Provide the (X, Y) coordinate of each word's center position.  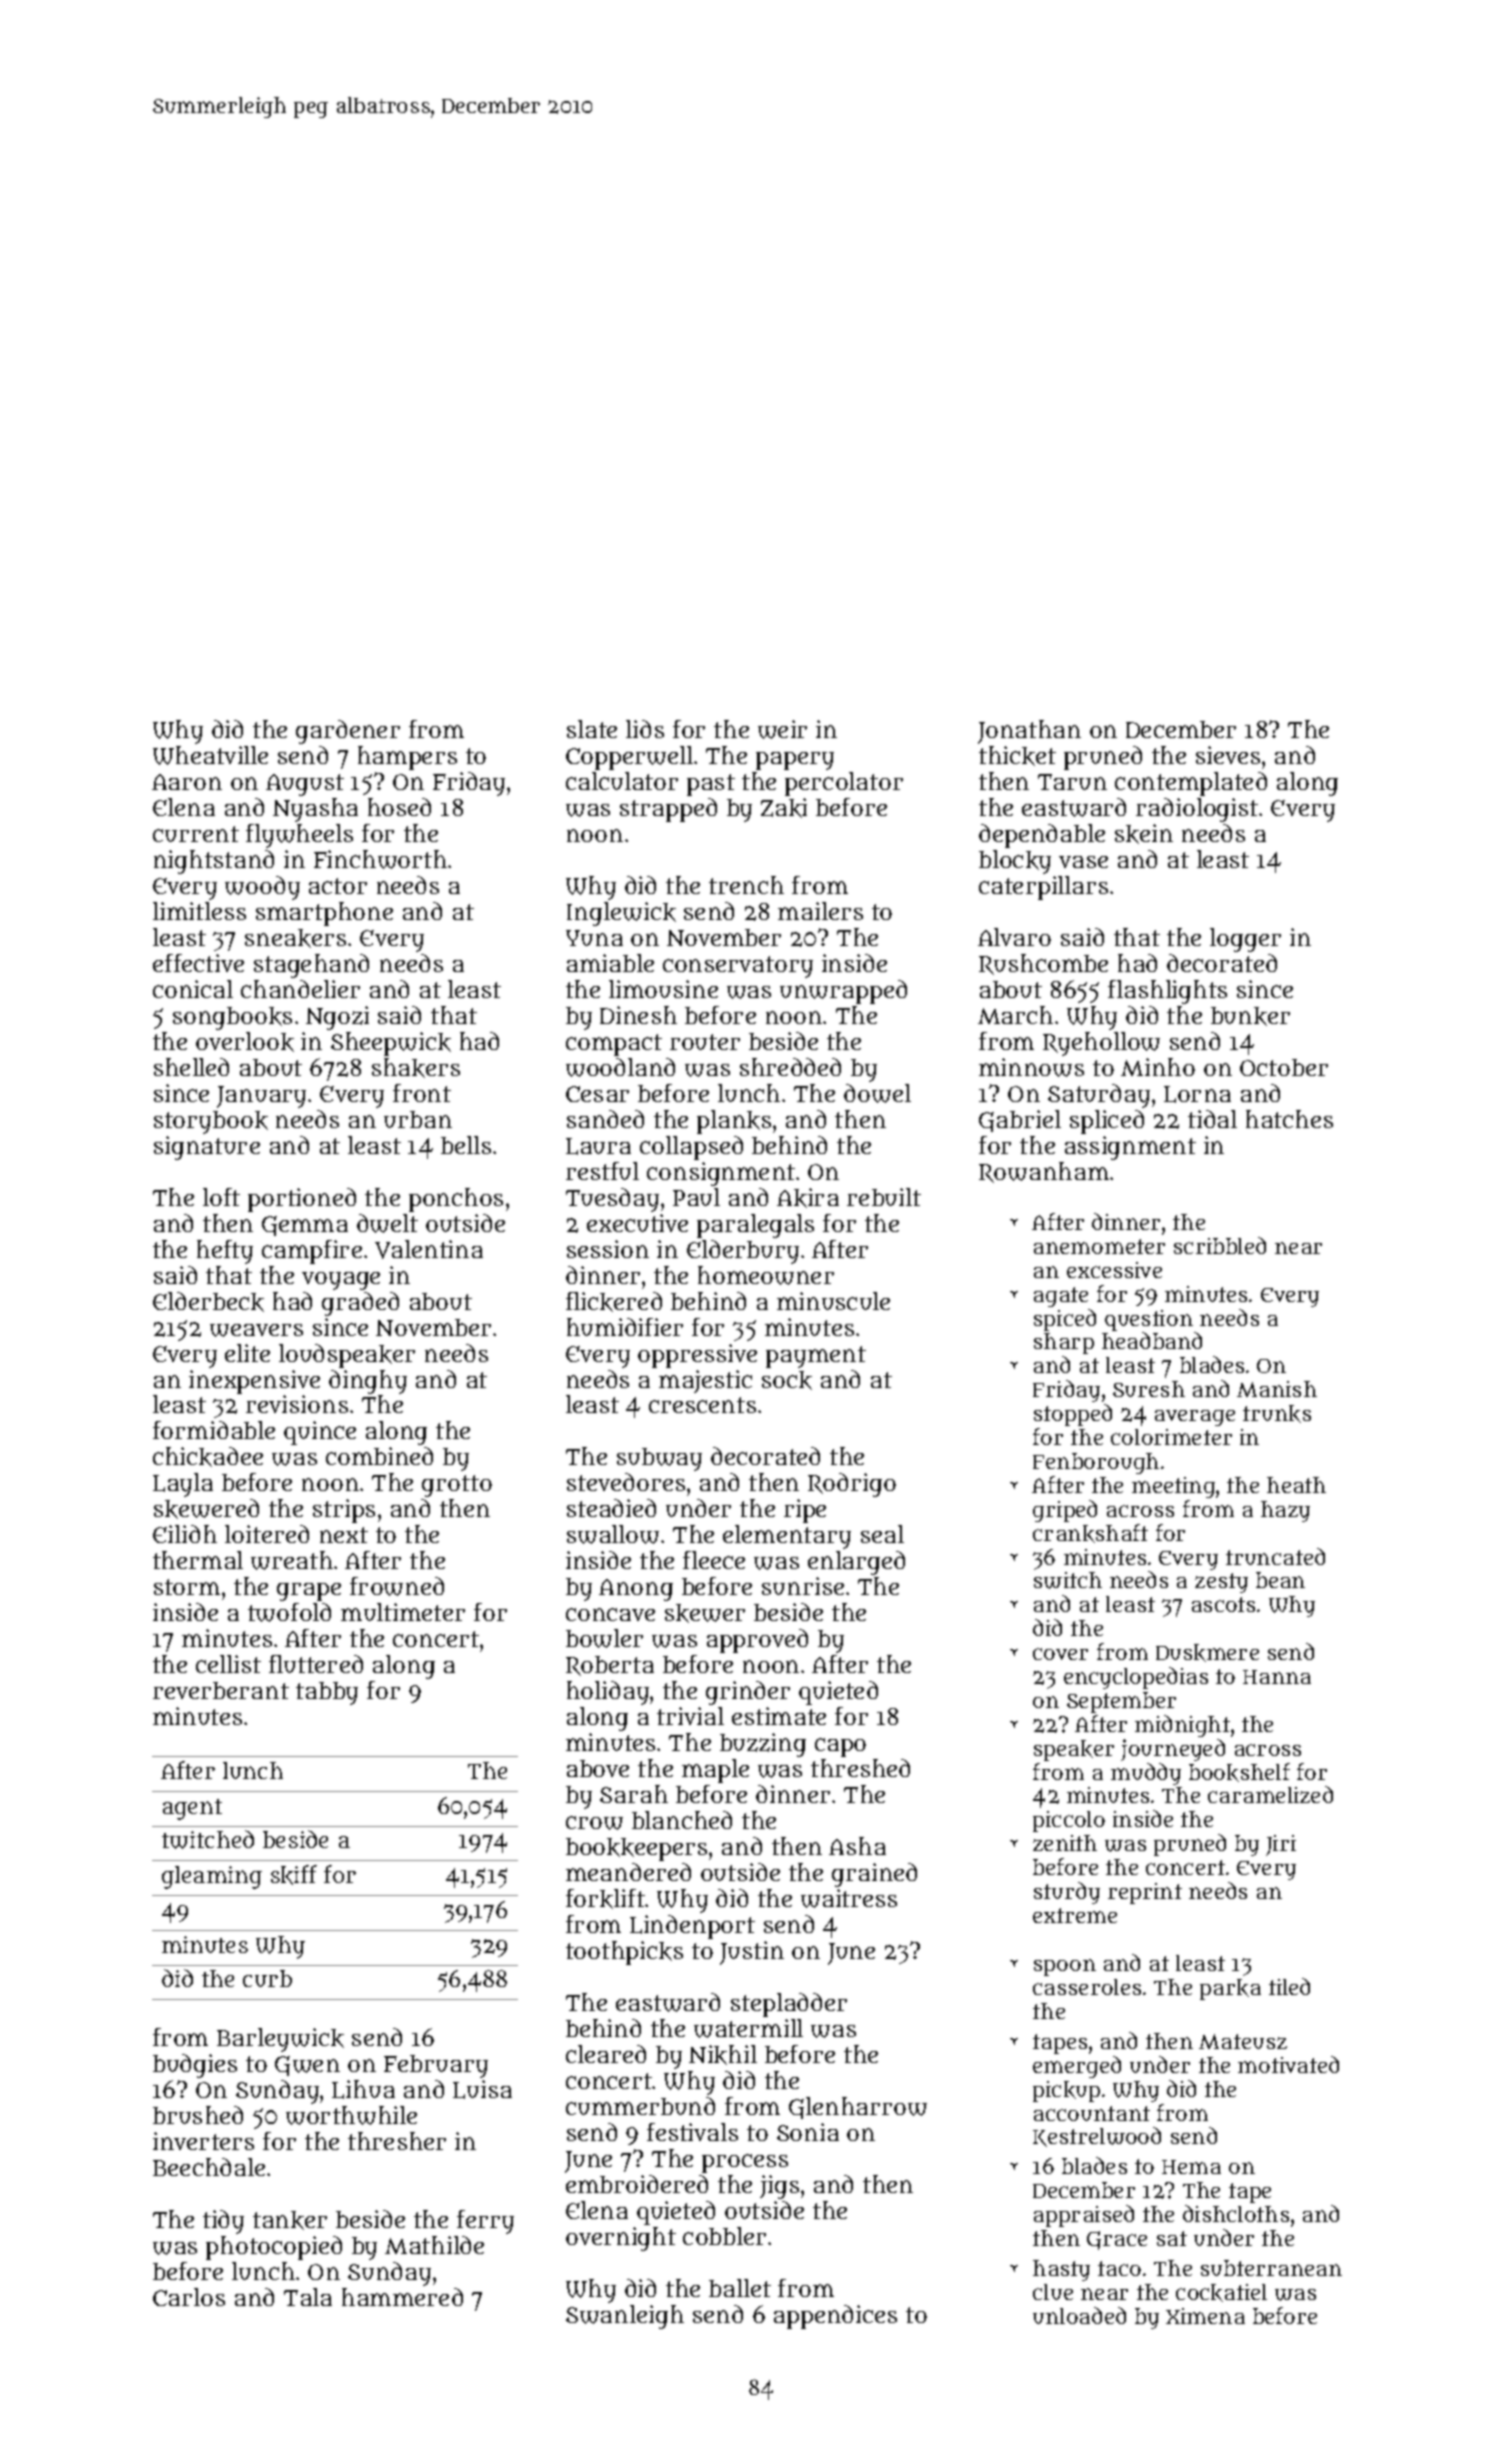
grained (874, 1875)
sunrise (803, 1586)
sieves (1228, 755)
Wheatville (210, 755)
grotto (457, 1486)
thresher (397, 2141)
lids (645, 729)
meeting (1173, 1487)
